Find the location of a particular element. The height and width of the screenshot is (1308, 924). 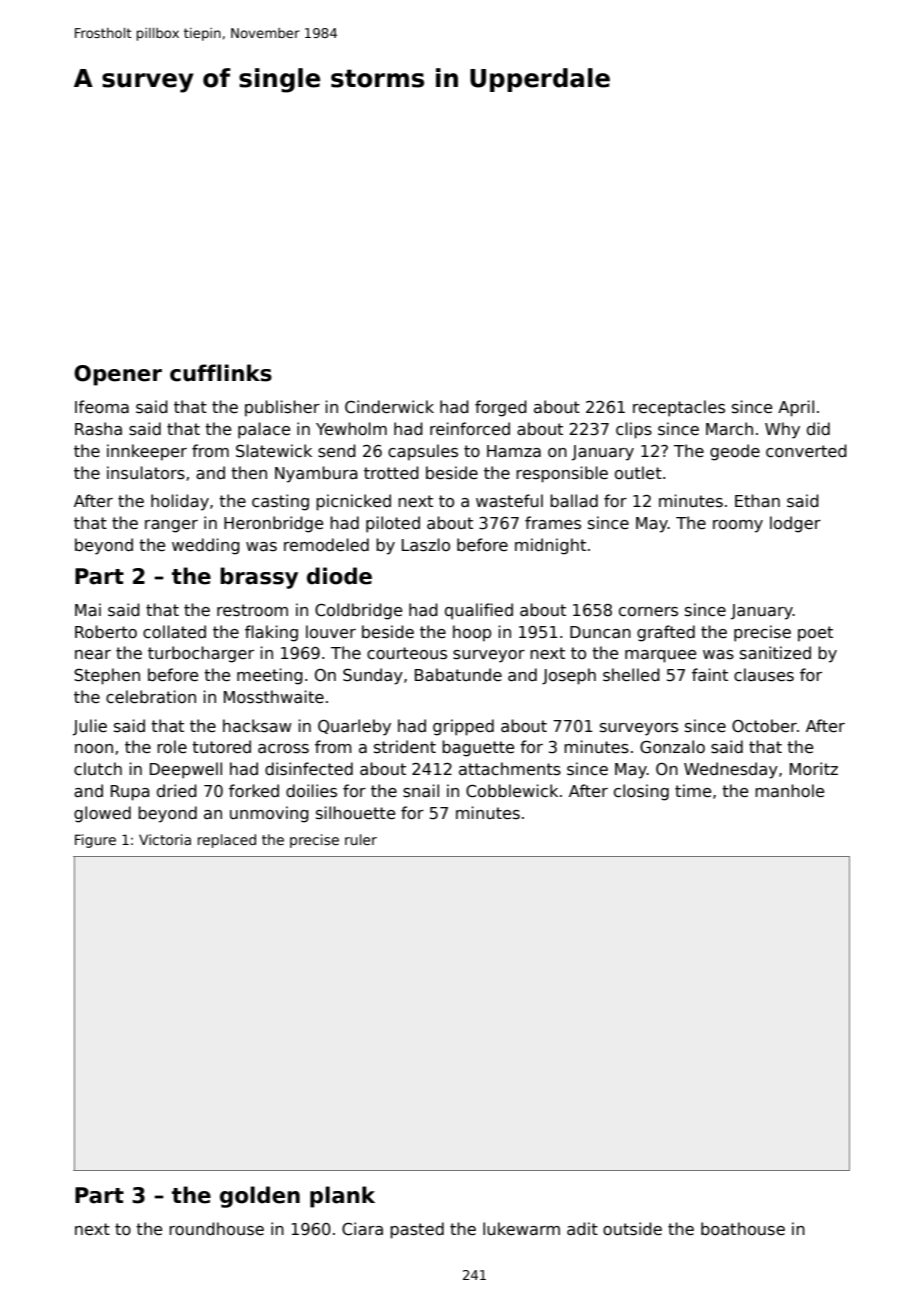

April is located at coordinates (796, 408).
